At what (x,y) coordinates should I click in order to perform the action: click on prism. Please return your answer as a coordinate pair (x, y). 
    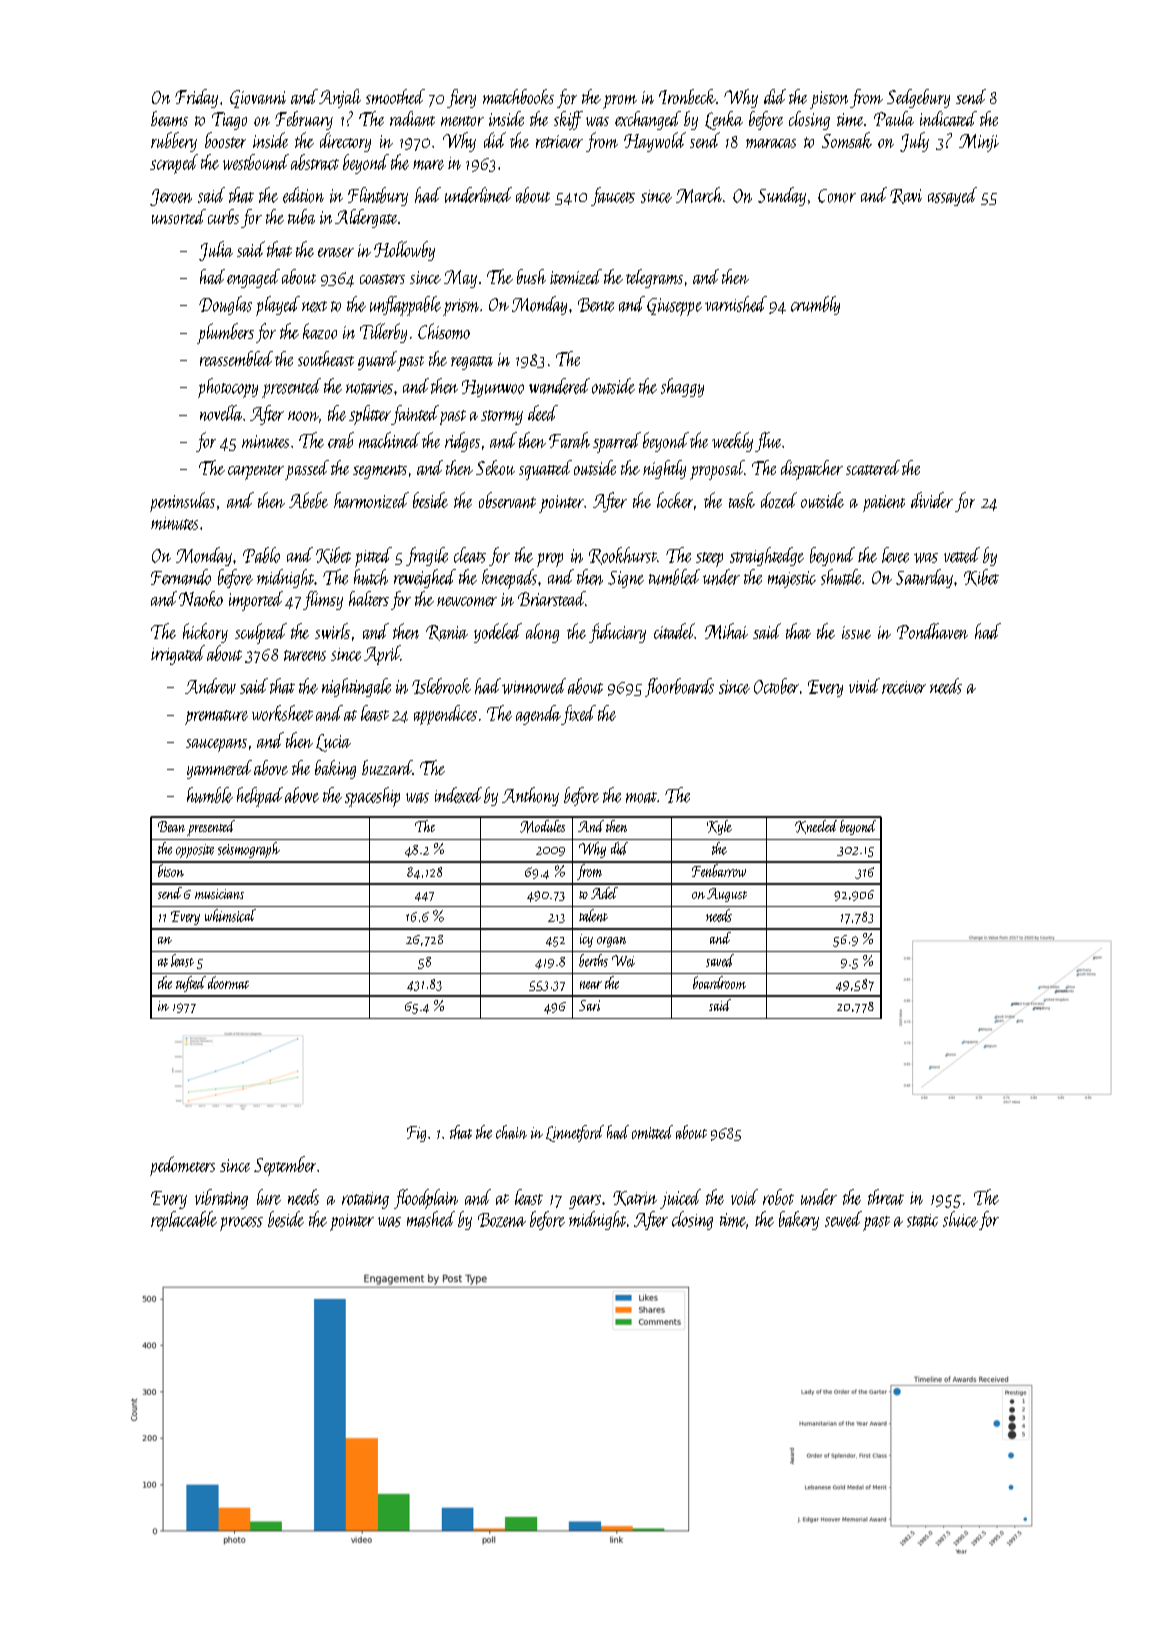
    Looking at the image, I should click on (461, 307).
